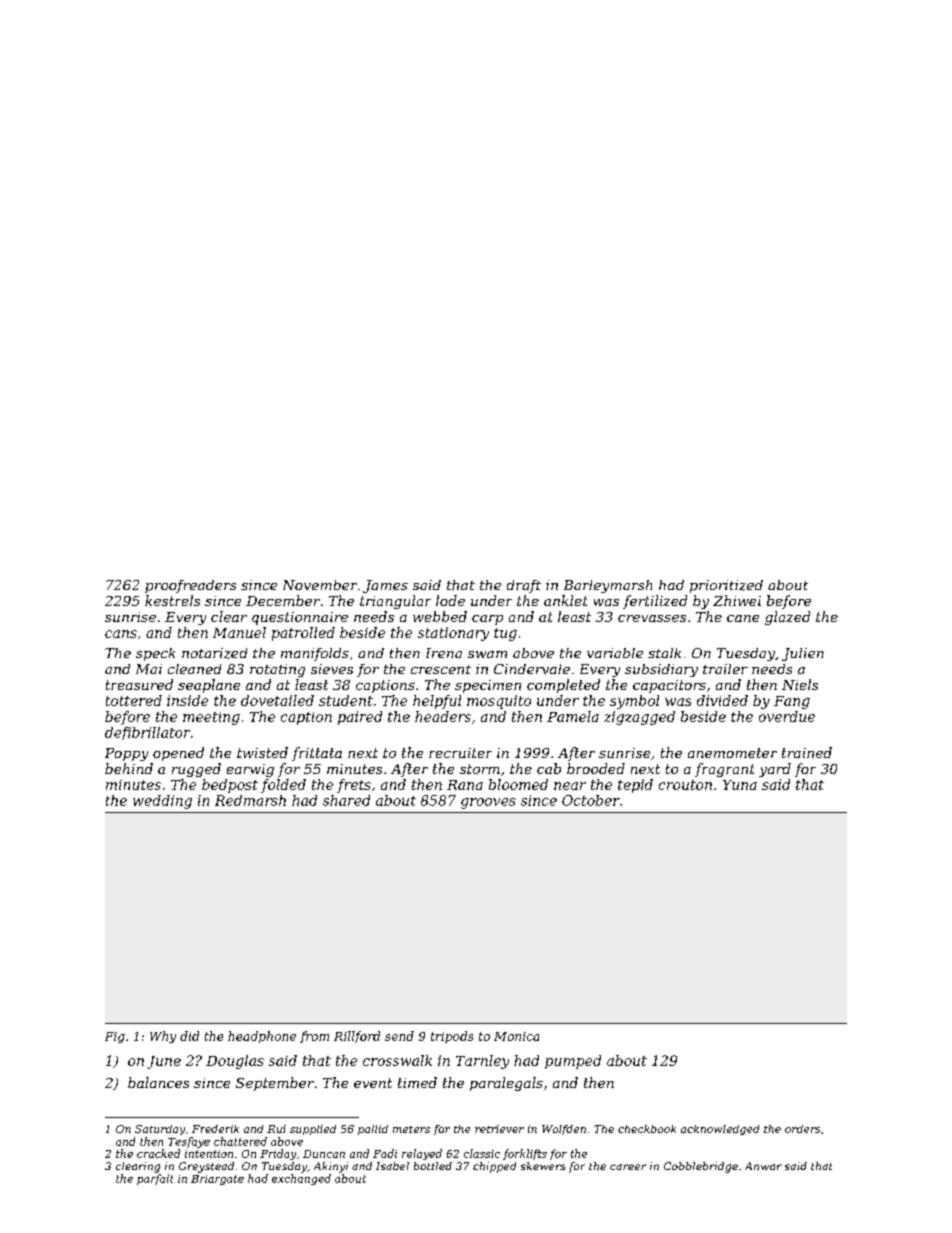 This screenshot has height=1233, width=952. I want to click on Yuna, so click(740, 785).
